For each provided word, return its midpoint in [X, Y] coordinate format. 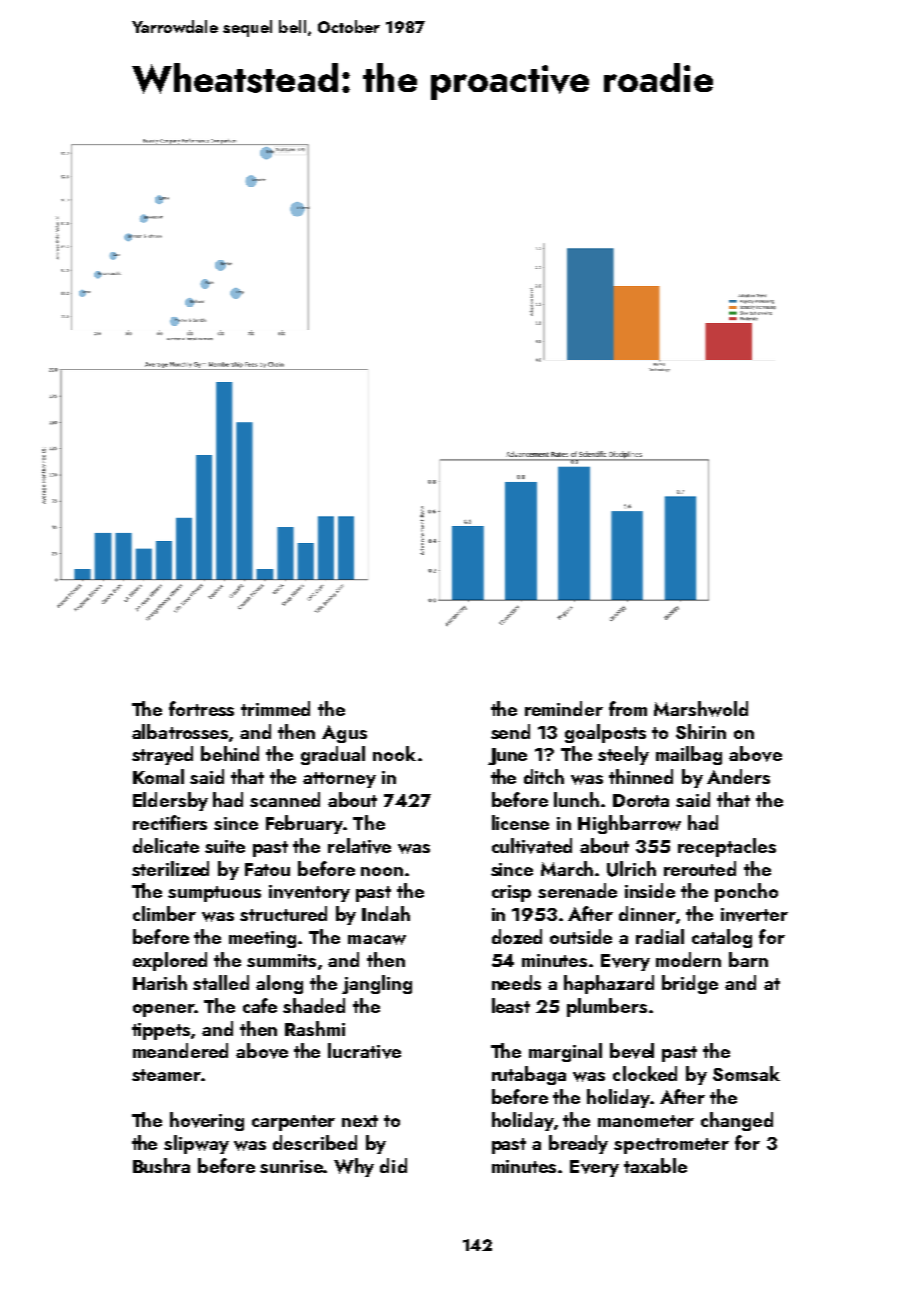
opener [163, 1010]
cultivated [532, 846]
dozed [517, 936]
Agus [344, 734]
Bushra [161, 1165]
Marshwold [701, 709]
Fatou [267, 869]
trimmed [275, 708]
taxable [655, 1165]
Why [354, 1167]
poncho [746, 892]
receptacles [727, 847]
